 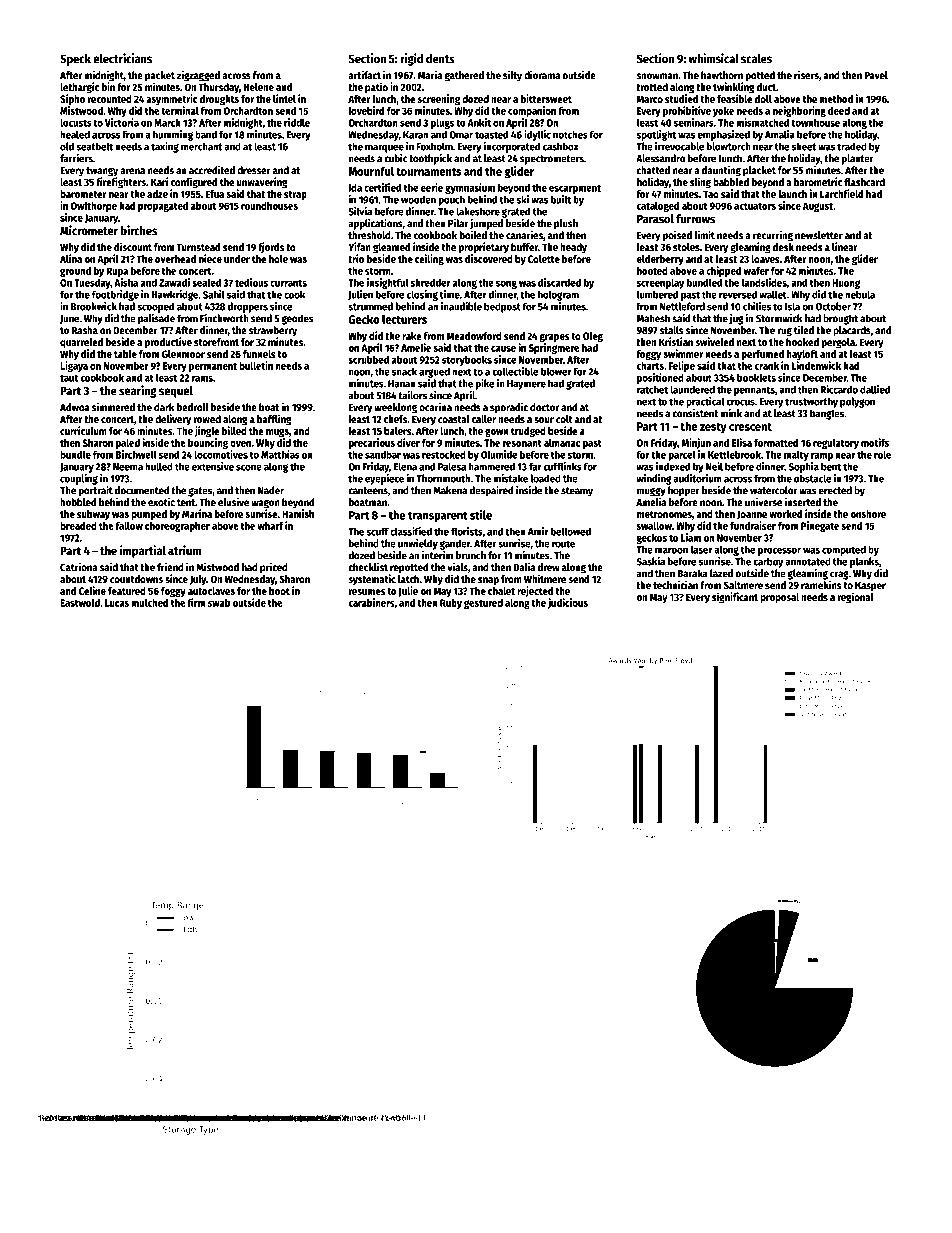 I want to click on Liam, so click(x=691, y=537).
